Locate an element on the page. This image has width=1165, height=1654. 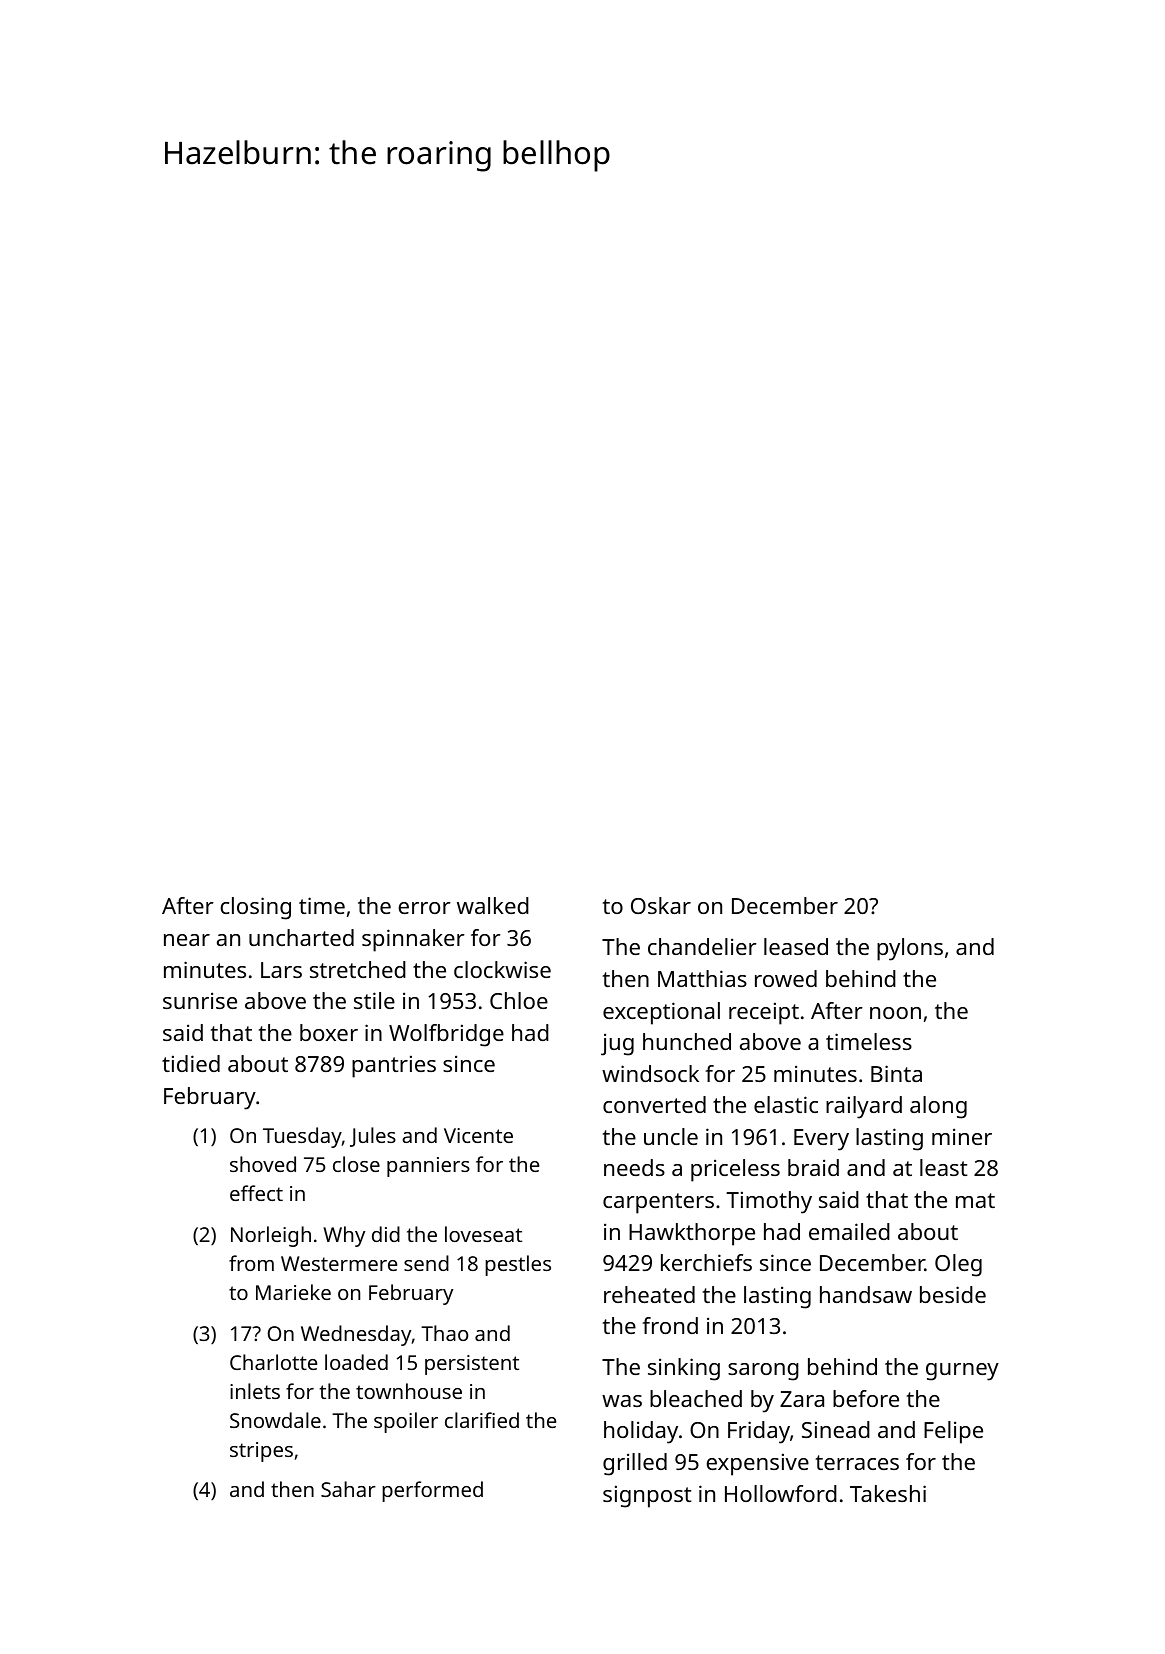
Tuesday is located at coordinates (302, 1137).
